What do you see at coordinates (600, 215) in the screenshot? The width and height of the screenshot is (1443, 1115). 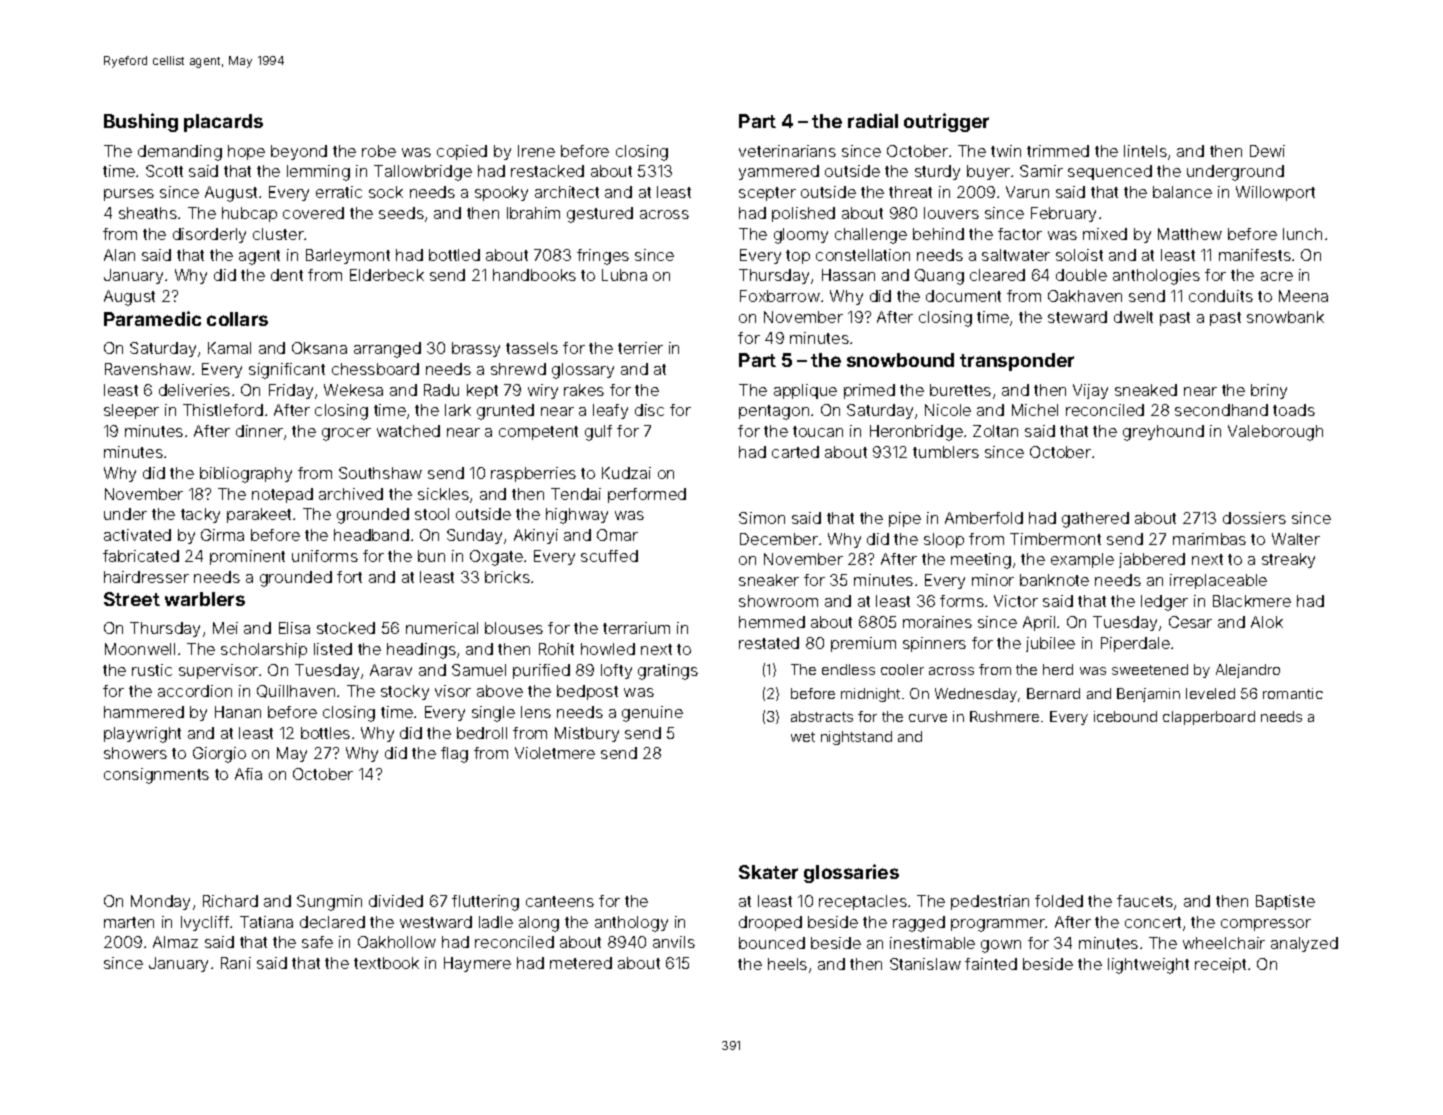 I see `gestured` at bounding box center [600, 215].
